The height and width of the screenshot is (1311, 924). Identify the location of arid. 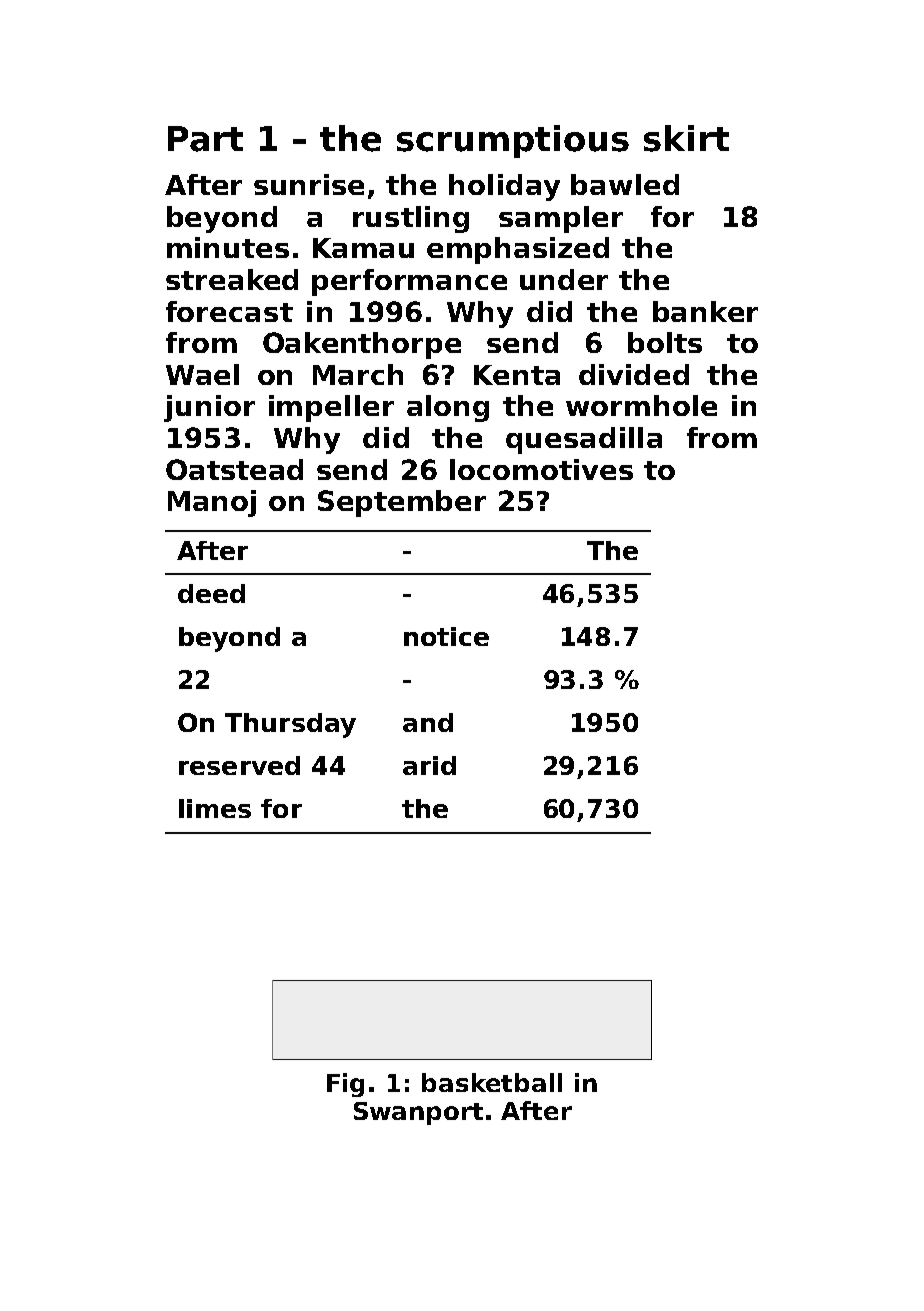
(429, 765).
